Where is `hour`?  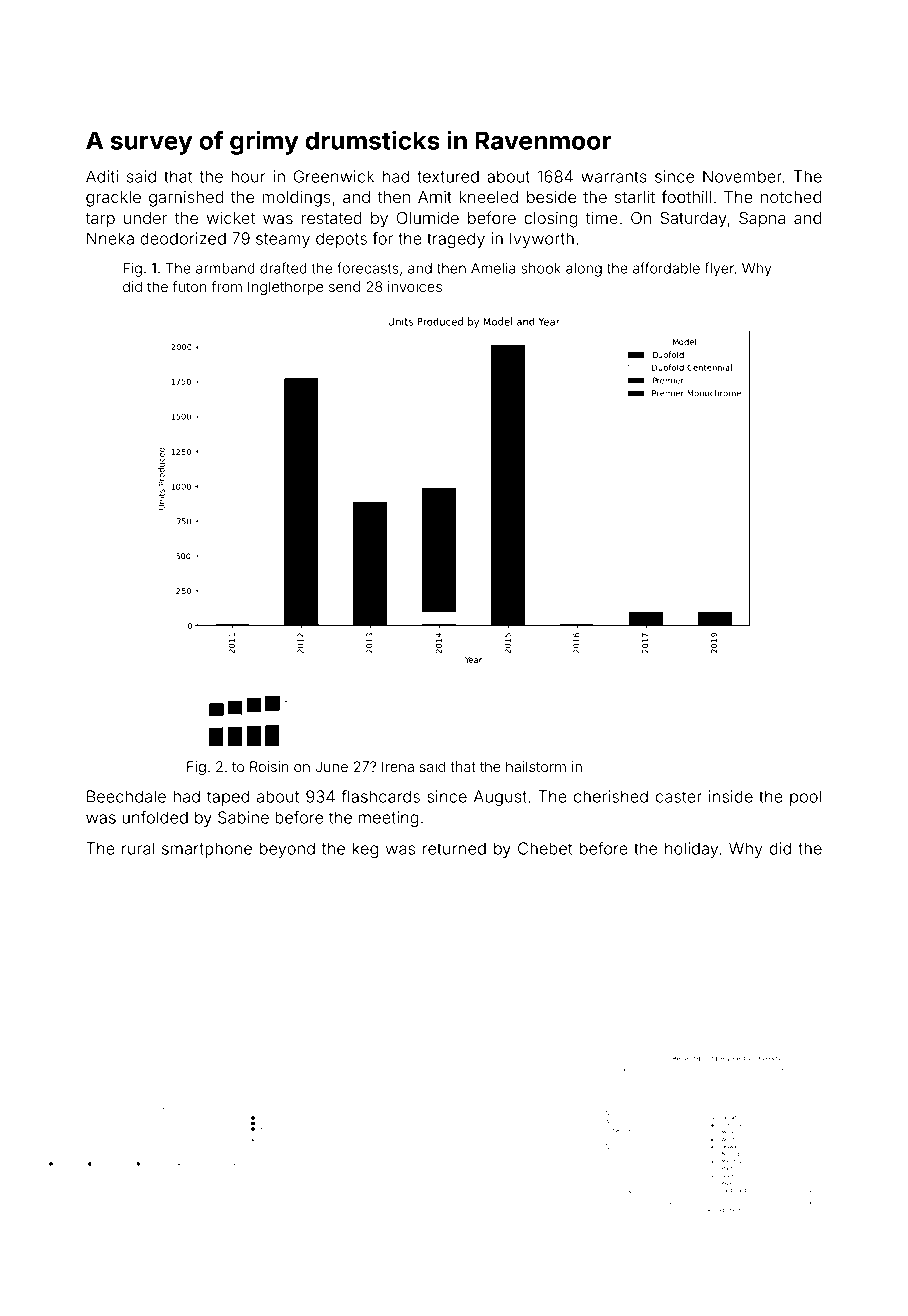 hour is located at coordinates (248, 176).
